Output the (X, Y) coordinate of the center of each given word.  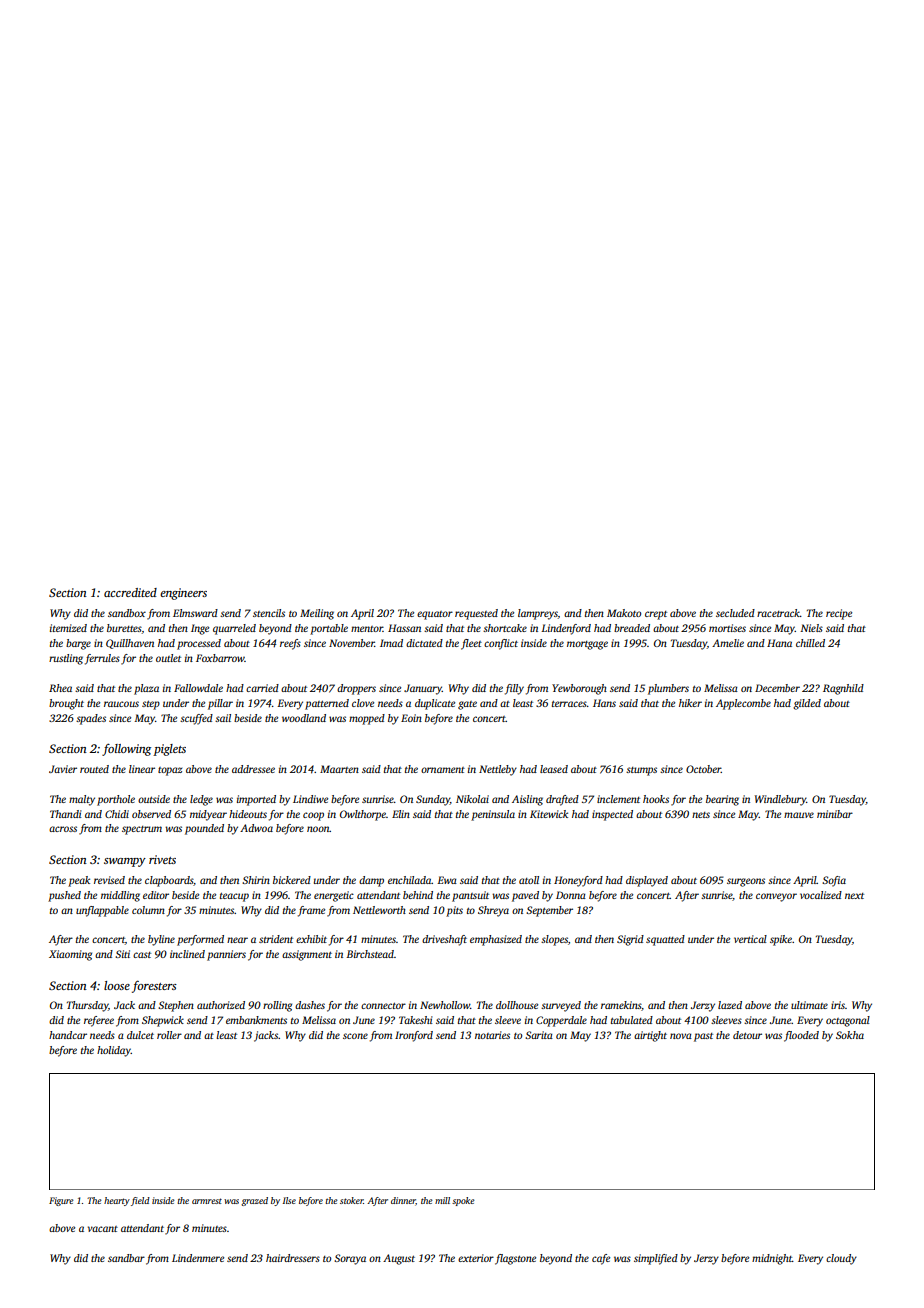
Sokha (850, 1035)
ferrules (102, 659)
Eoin (411, 718)
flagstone (515, 1259)
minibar (835, 814)
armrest (207, 1201)
